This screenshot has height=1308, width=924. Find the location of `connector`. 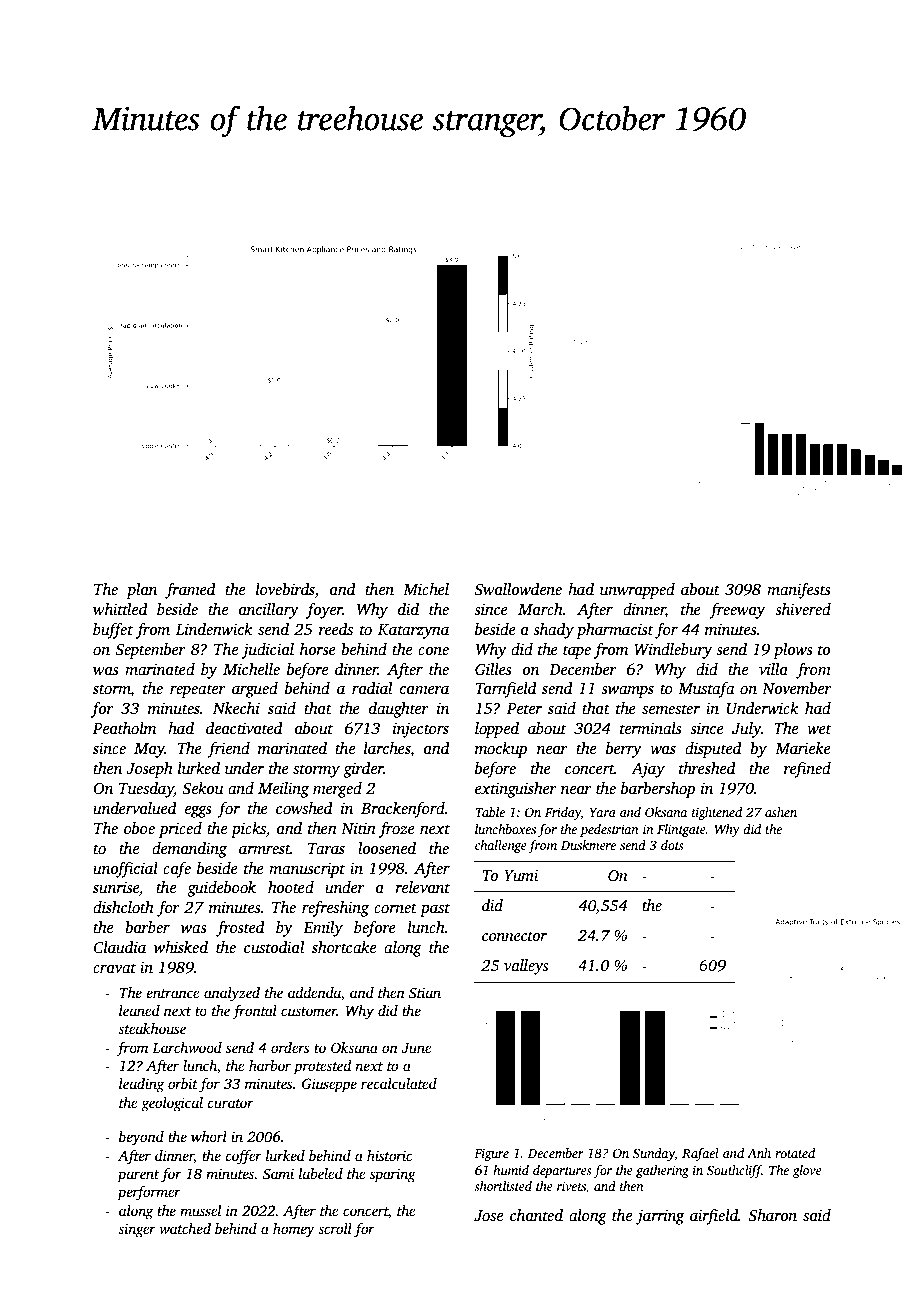

connector is located at coordinates (514, 936).
